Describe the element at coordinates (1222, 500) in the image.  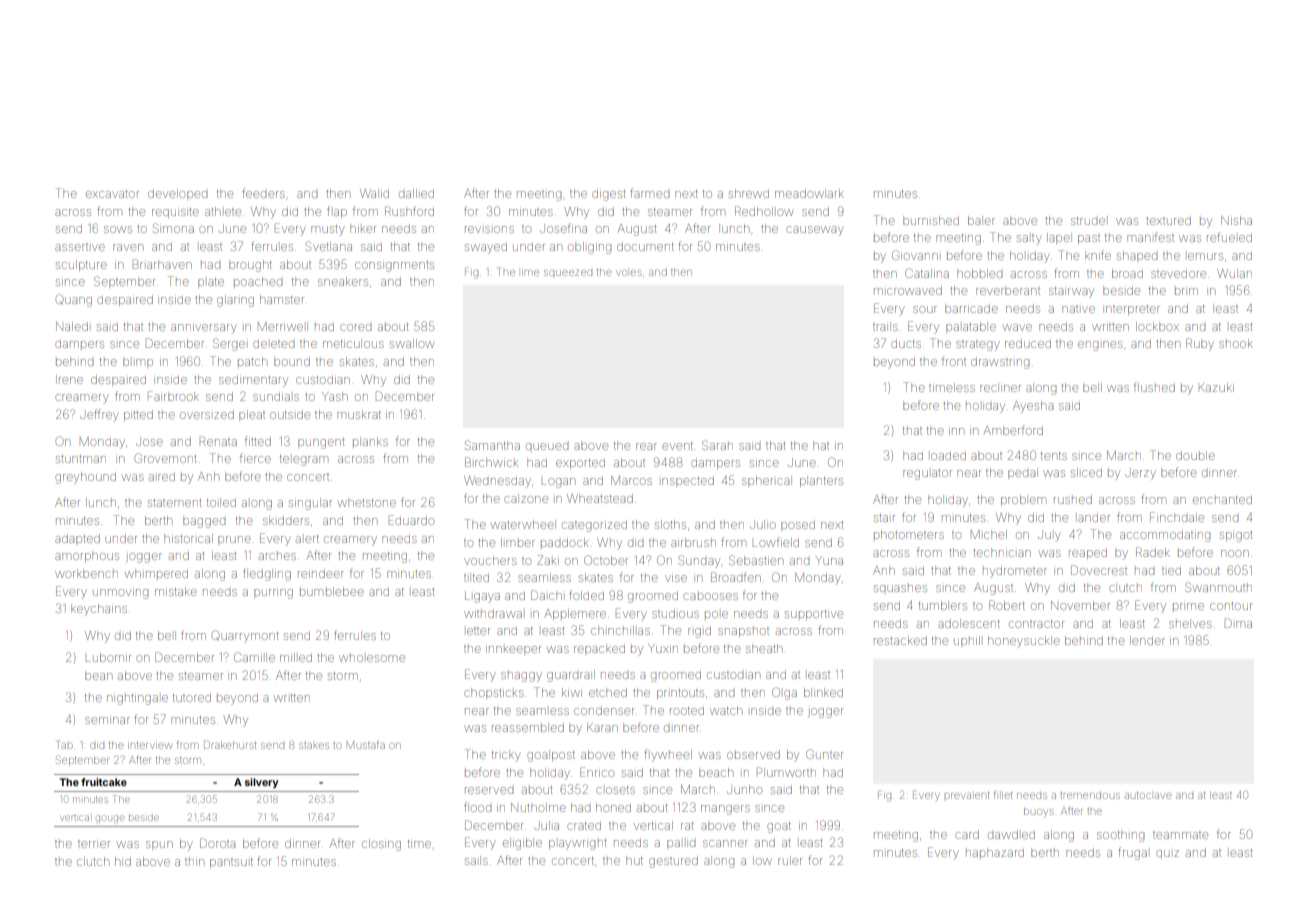
I see `enchanted` at that location.
